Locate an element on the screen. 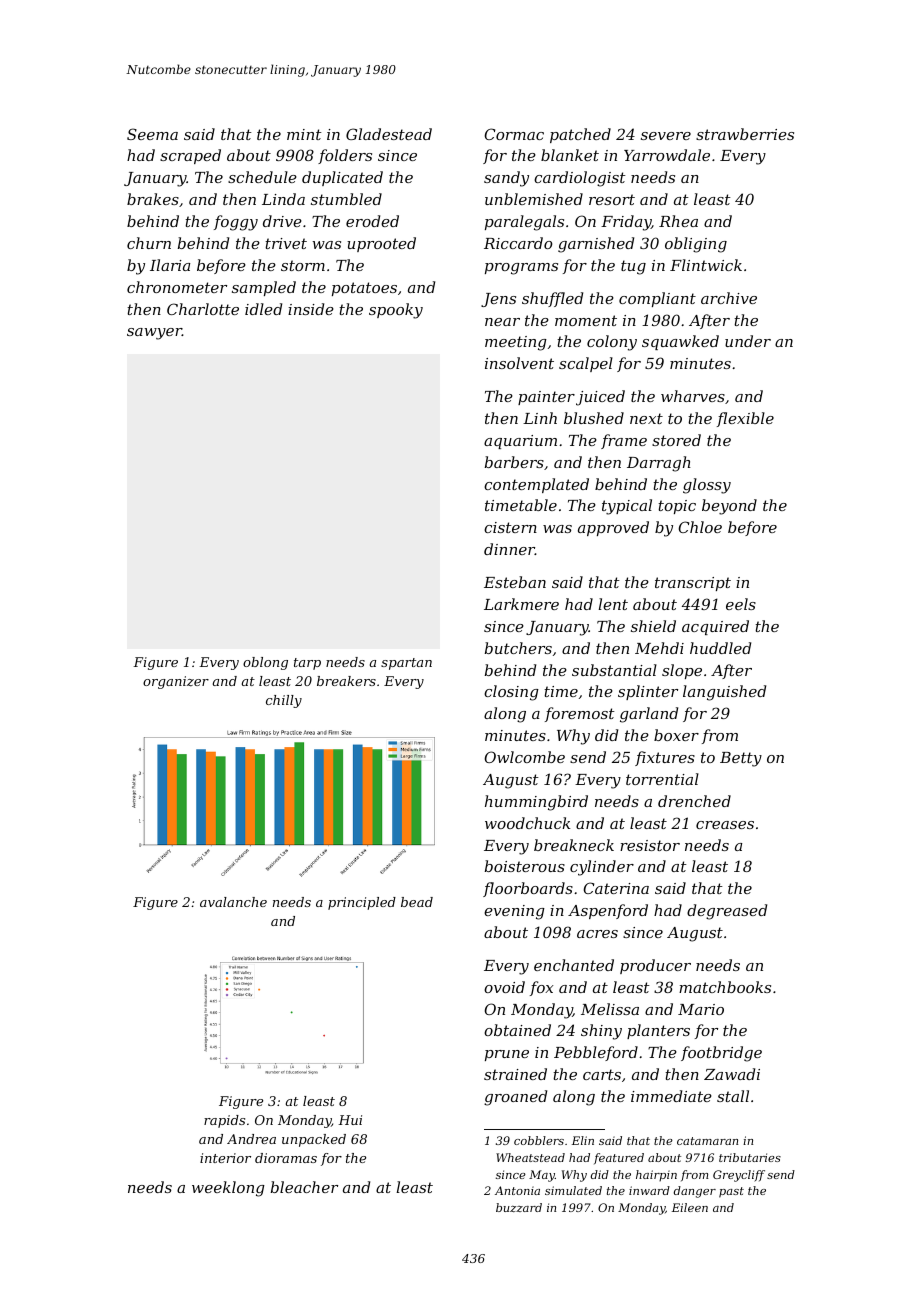 The width and height of the screenshot is (924, 1314). hummingbird is located at coordinates (536, 803).
